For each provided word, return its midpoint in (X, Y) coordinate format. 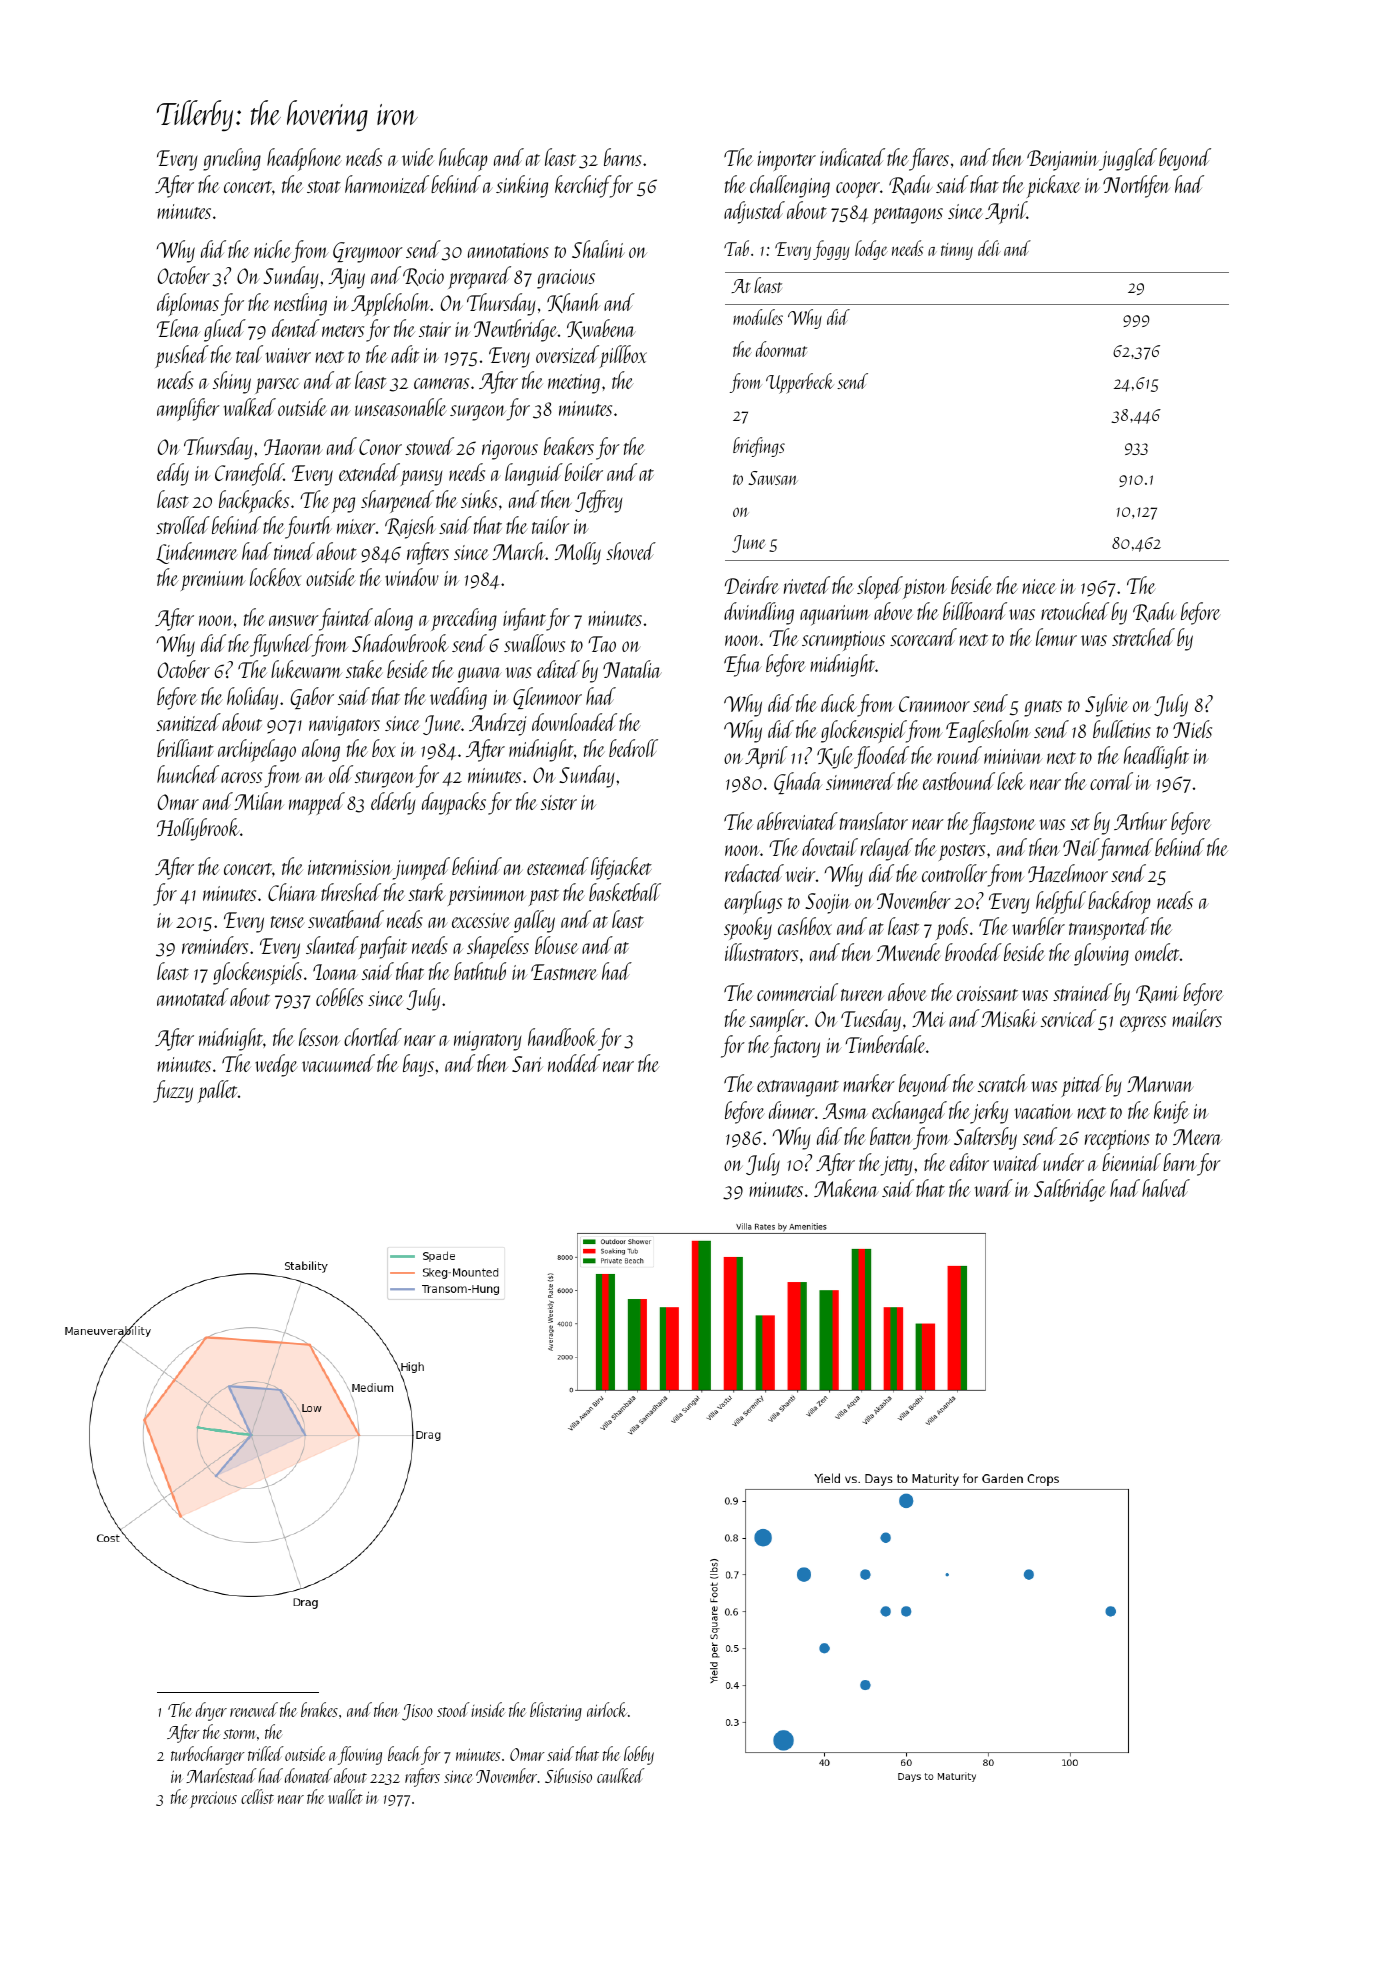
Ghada (798, 783)
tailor (551, 525)
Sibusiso (568, 1775)
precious (213, 1799)
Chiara (292, 892)
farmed (1126, 849)
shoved (631, 551)
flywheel (281, 645)
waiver (288, 355)
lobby (639, 1755)
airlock (607, 1709)
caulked (621, 1775)
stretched (1143, 637)
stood (453, 1709)
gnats (1043, 708)
